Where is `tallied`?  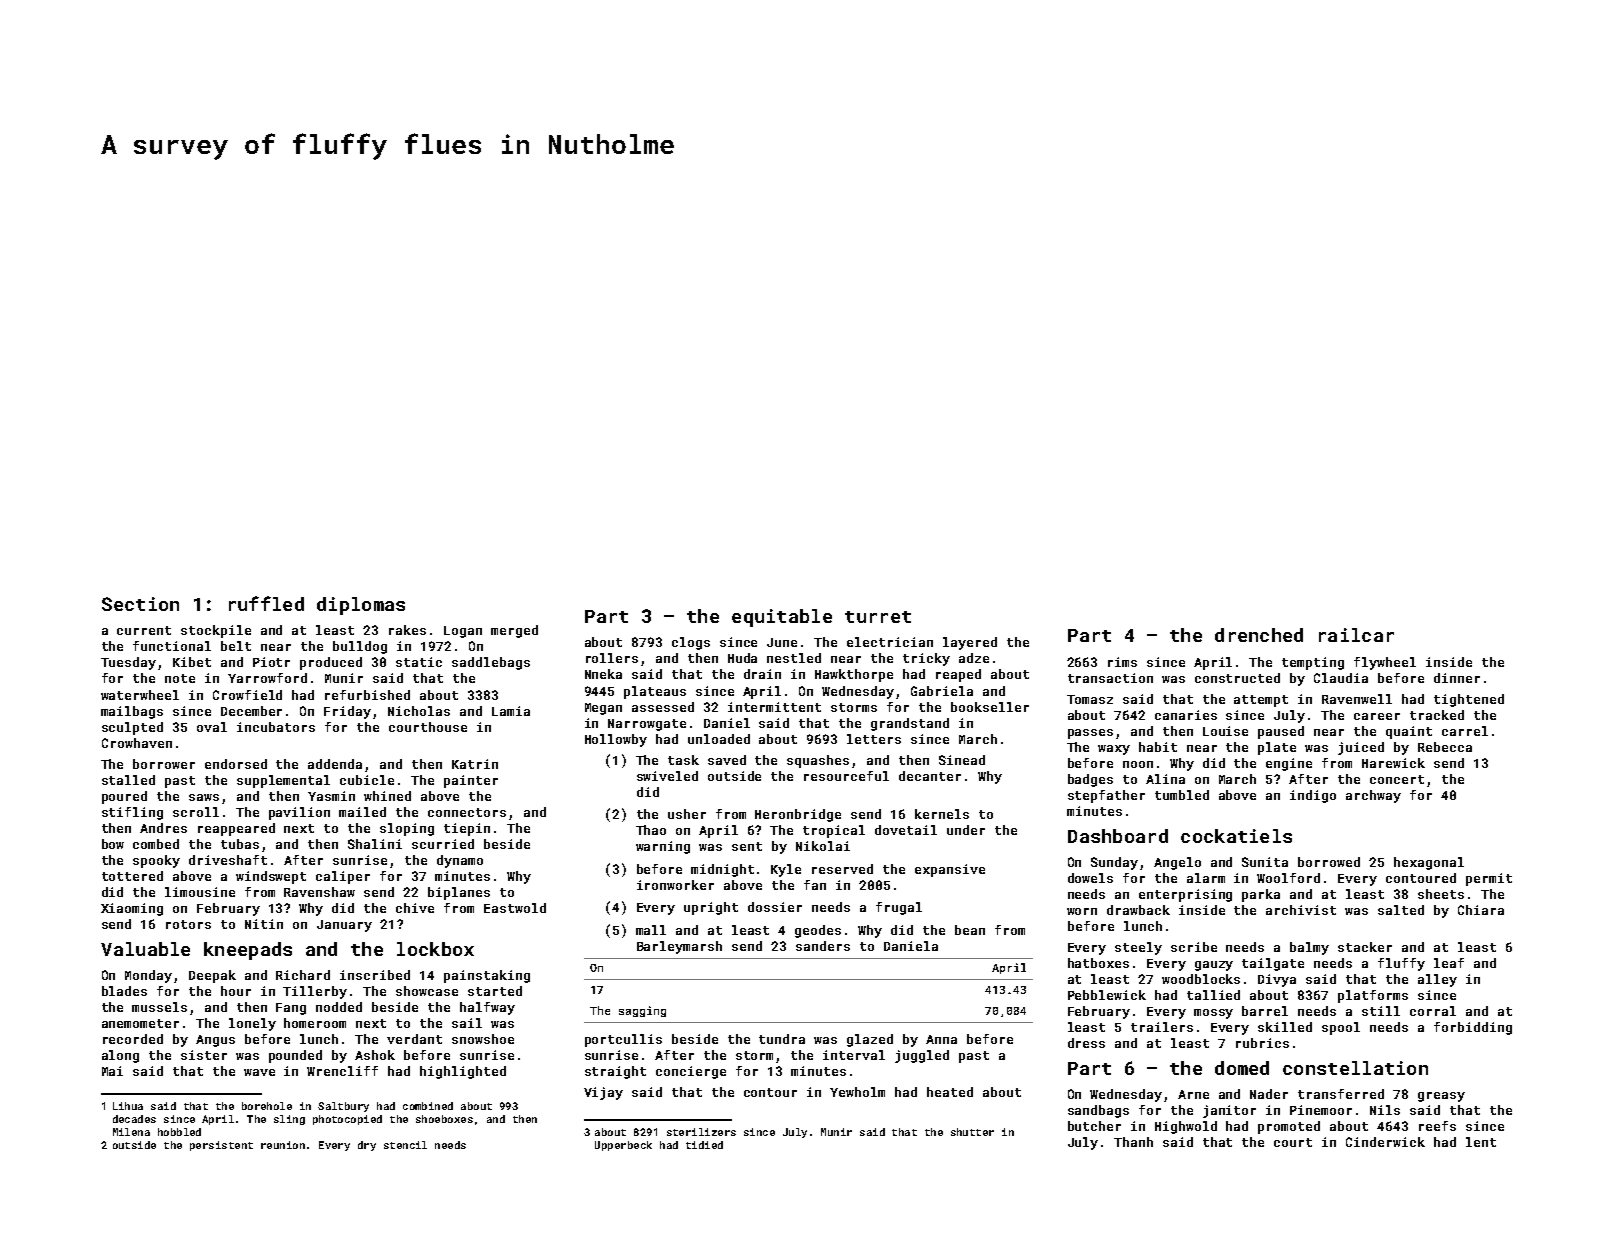 tallied is located at coordinates (1213, 995).
